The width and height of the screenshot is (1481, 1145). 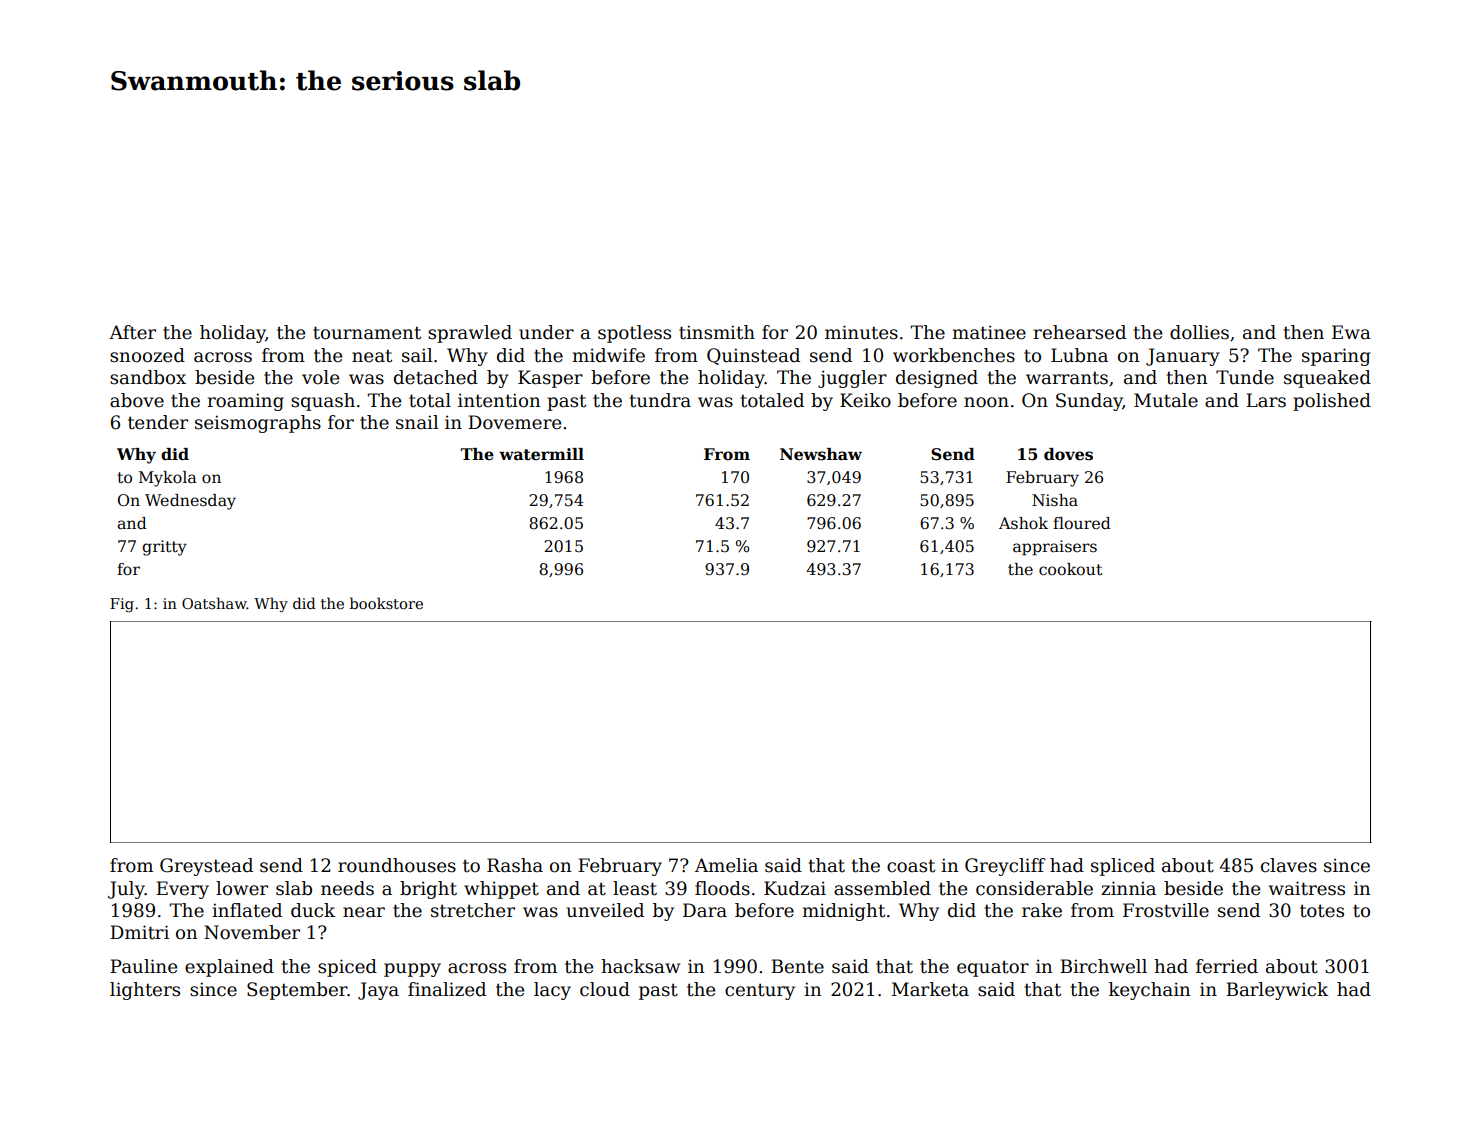 What do you see at coordinates (323, 402) in the screenshot?
I see `squash` at bounding box center [323, 402].
